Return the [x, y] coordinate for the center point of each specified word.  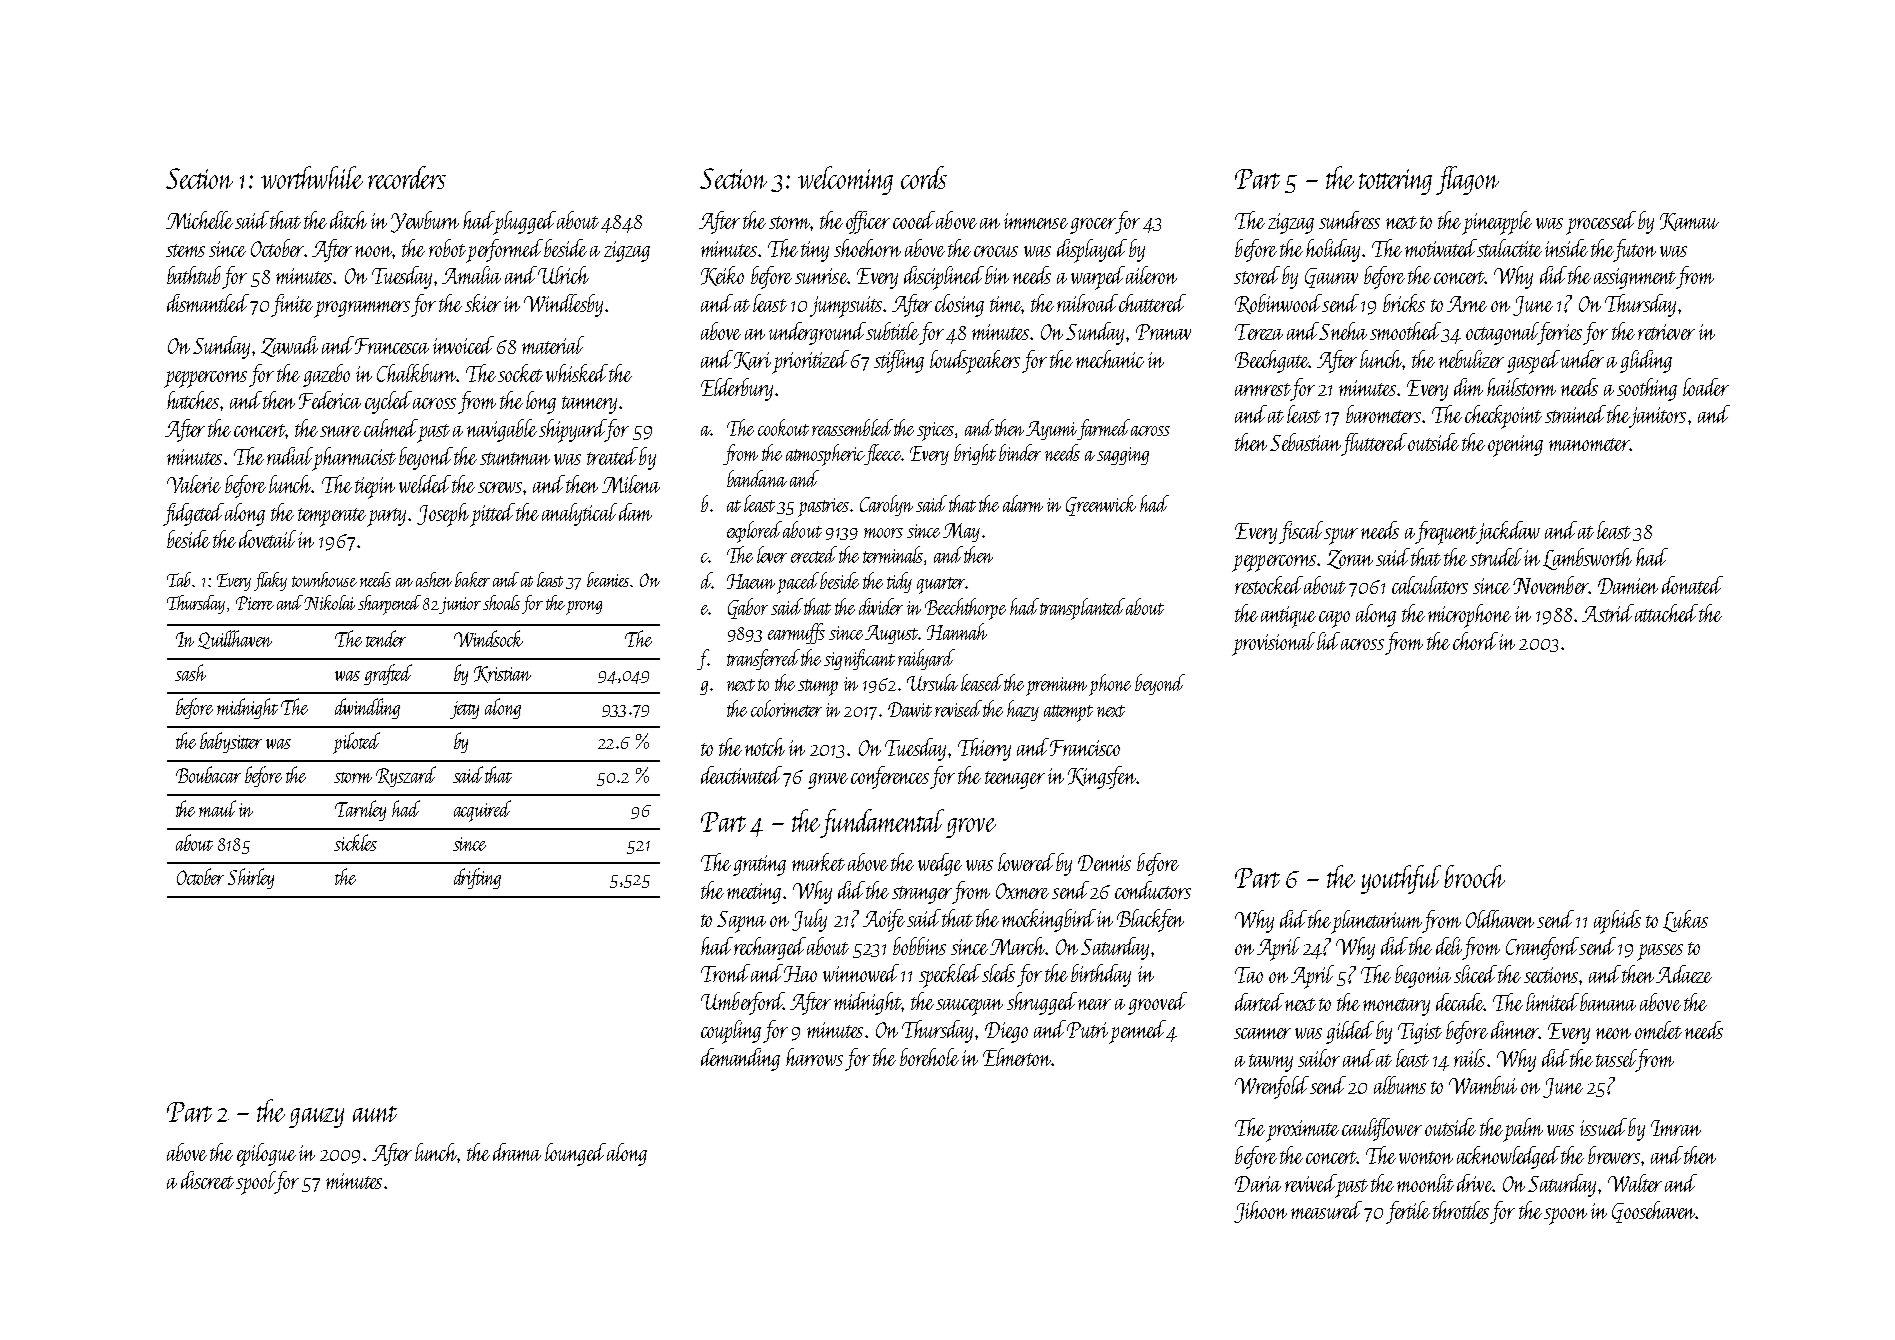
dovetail [267, 539]
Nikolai [330, 602]
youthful [1401, 879]
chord [1475, 641]
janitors [1658, 417]
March [1018, 946]
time [1006, 304]
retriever [1666, 332]
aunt [375, 1114]
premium [1056, 686]
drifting [477, 878]
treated [612, 456]
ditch [348, 220]
